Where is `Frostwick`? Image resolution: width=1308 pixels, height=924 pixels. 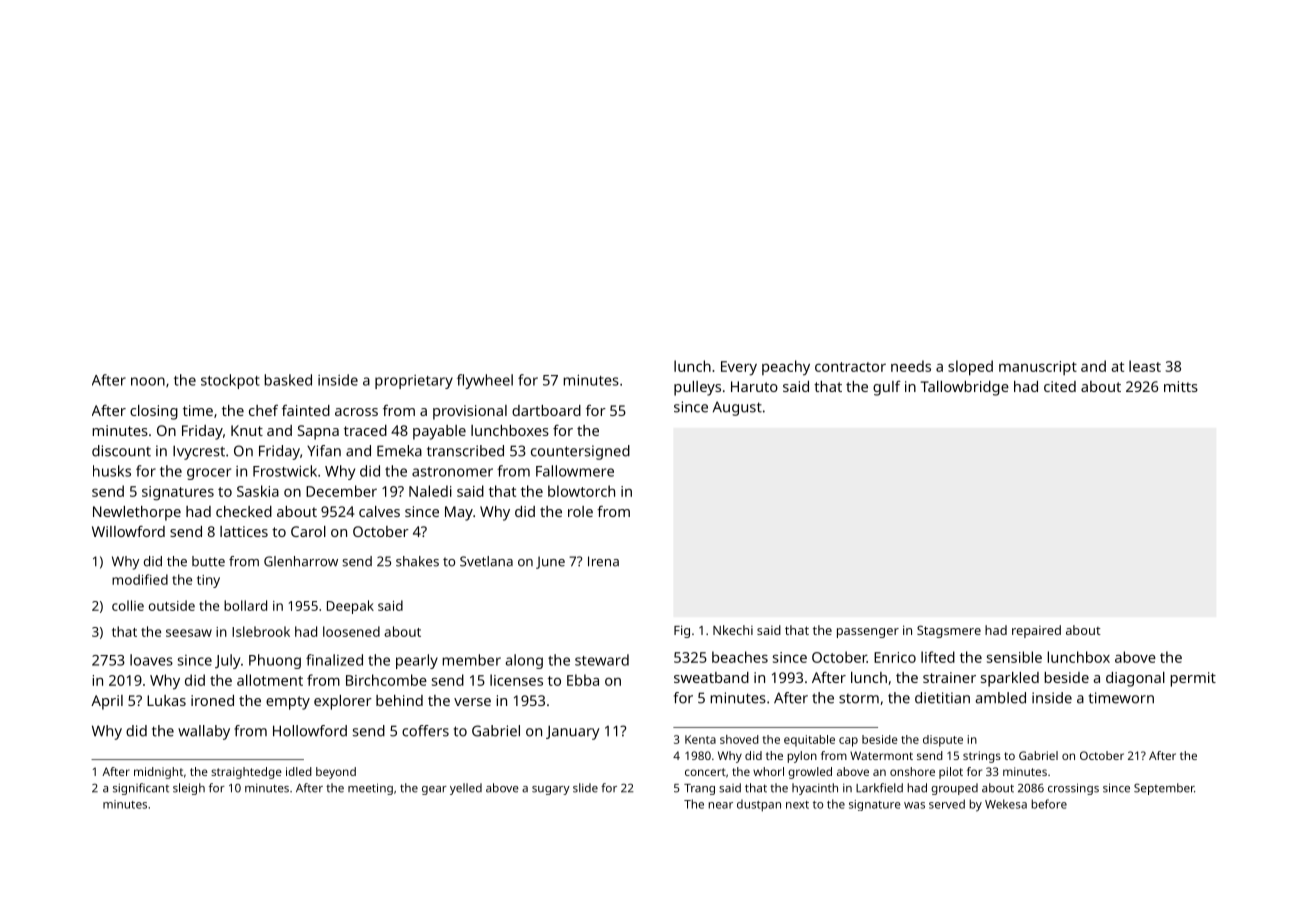
Frostwick is located at coordinates (285, 471).
